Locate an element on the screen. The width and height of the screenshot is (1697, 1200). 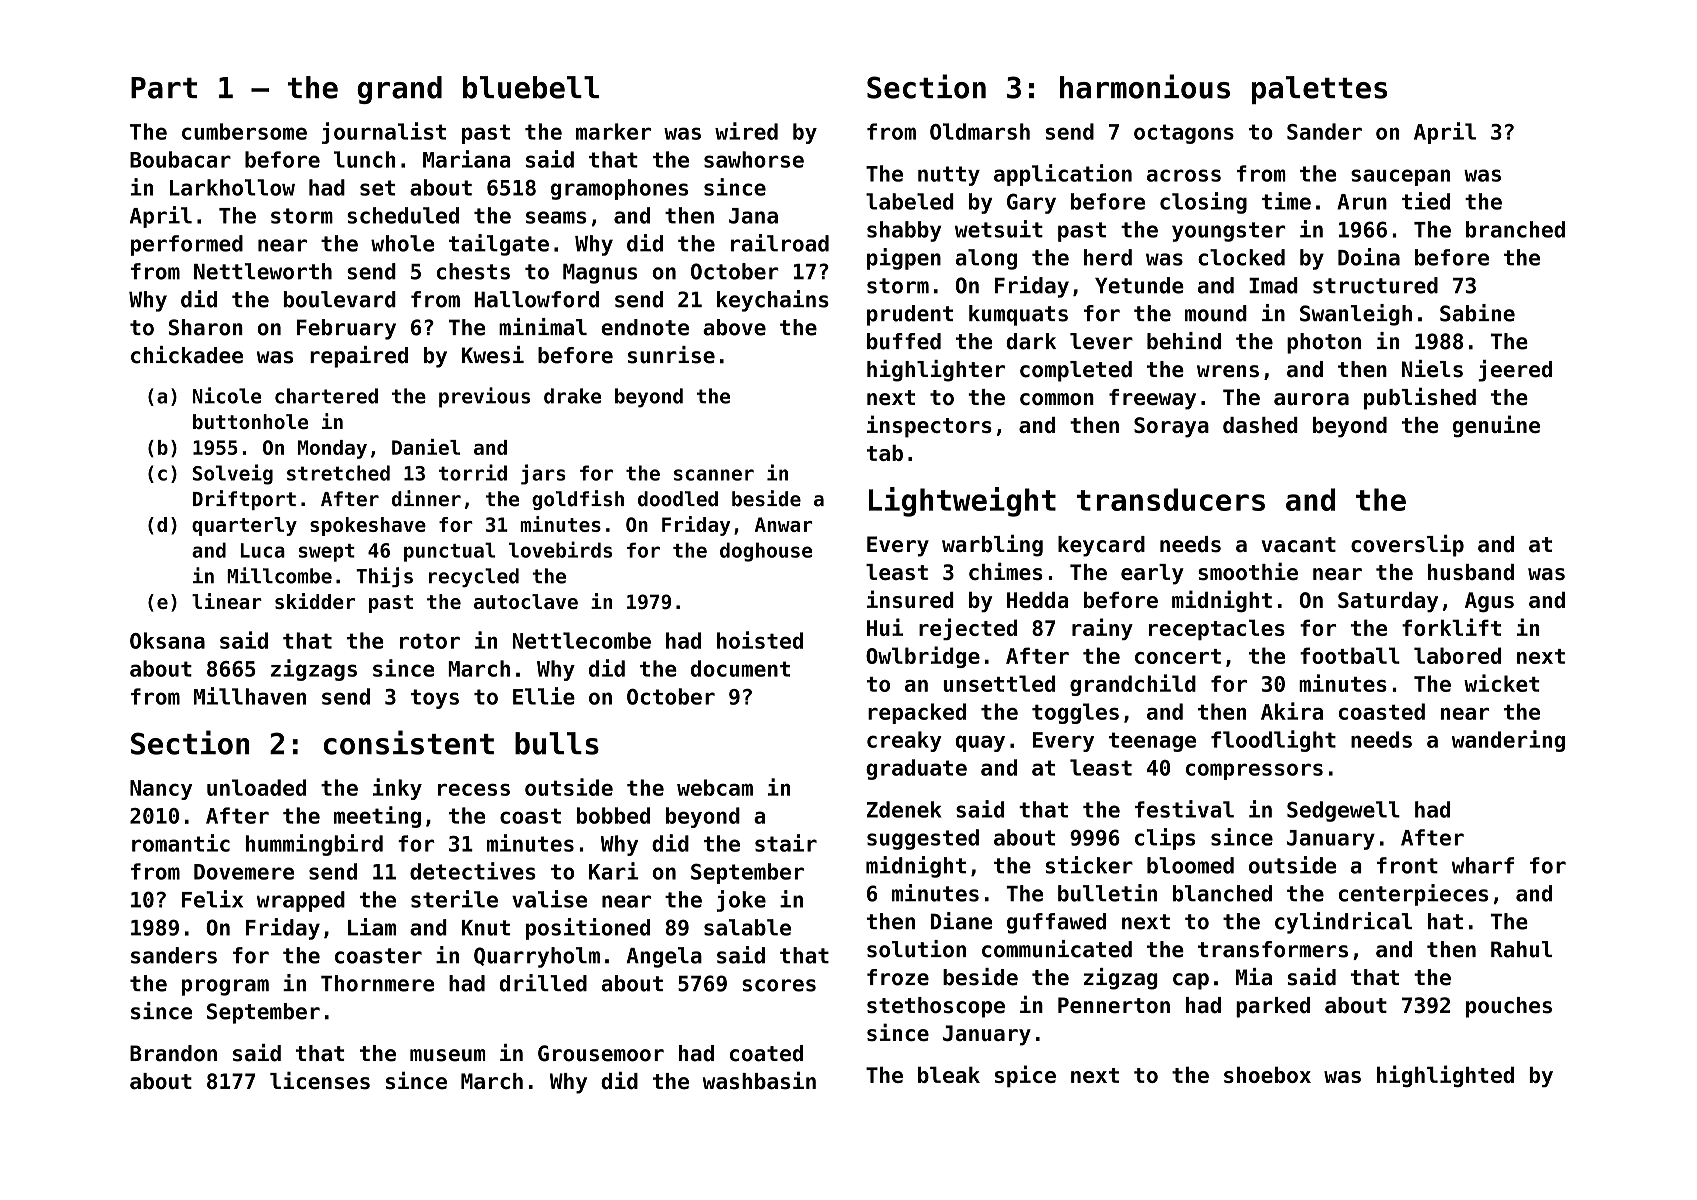
Millhaven is located at coordinates (250, 696).
